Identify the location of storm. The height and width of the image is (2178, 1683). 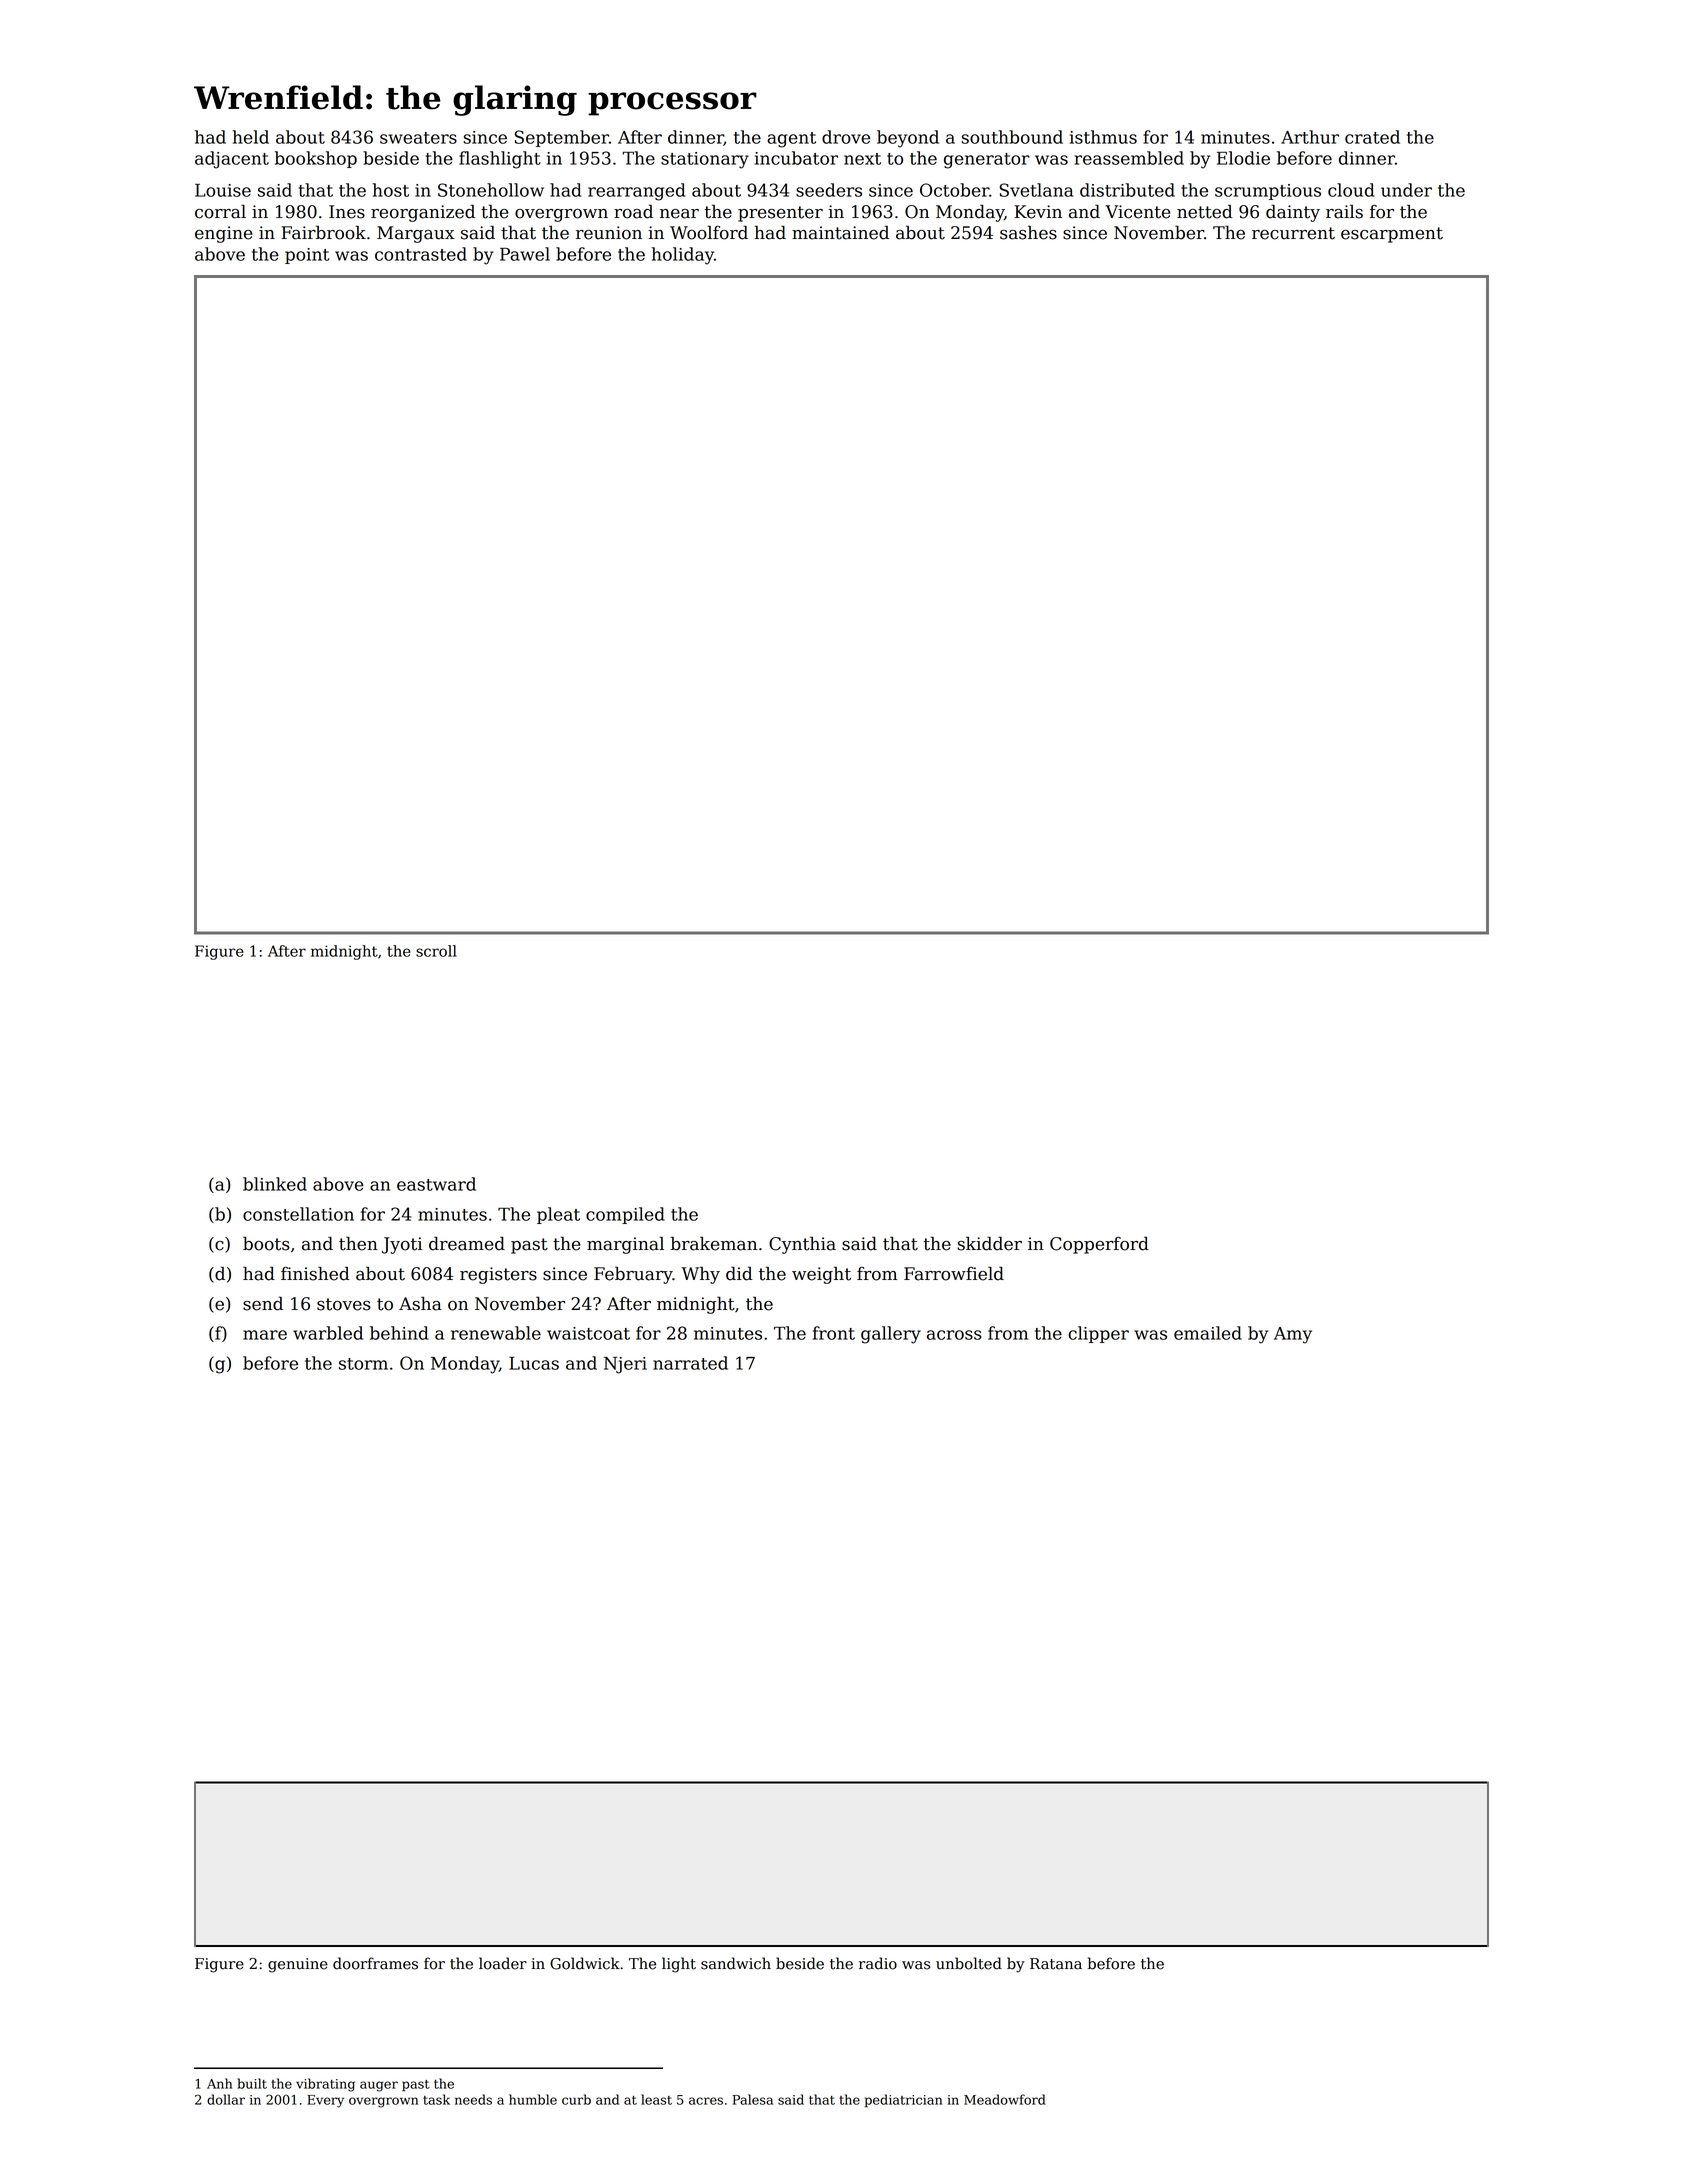
(363, 1364).
